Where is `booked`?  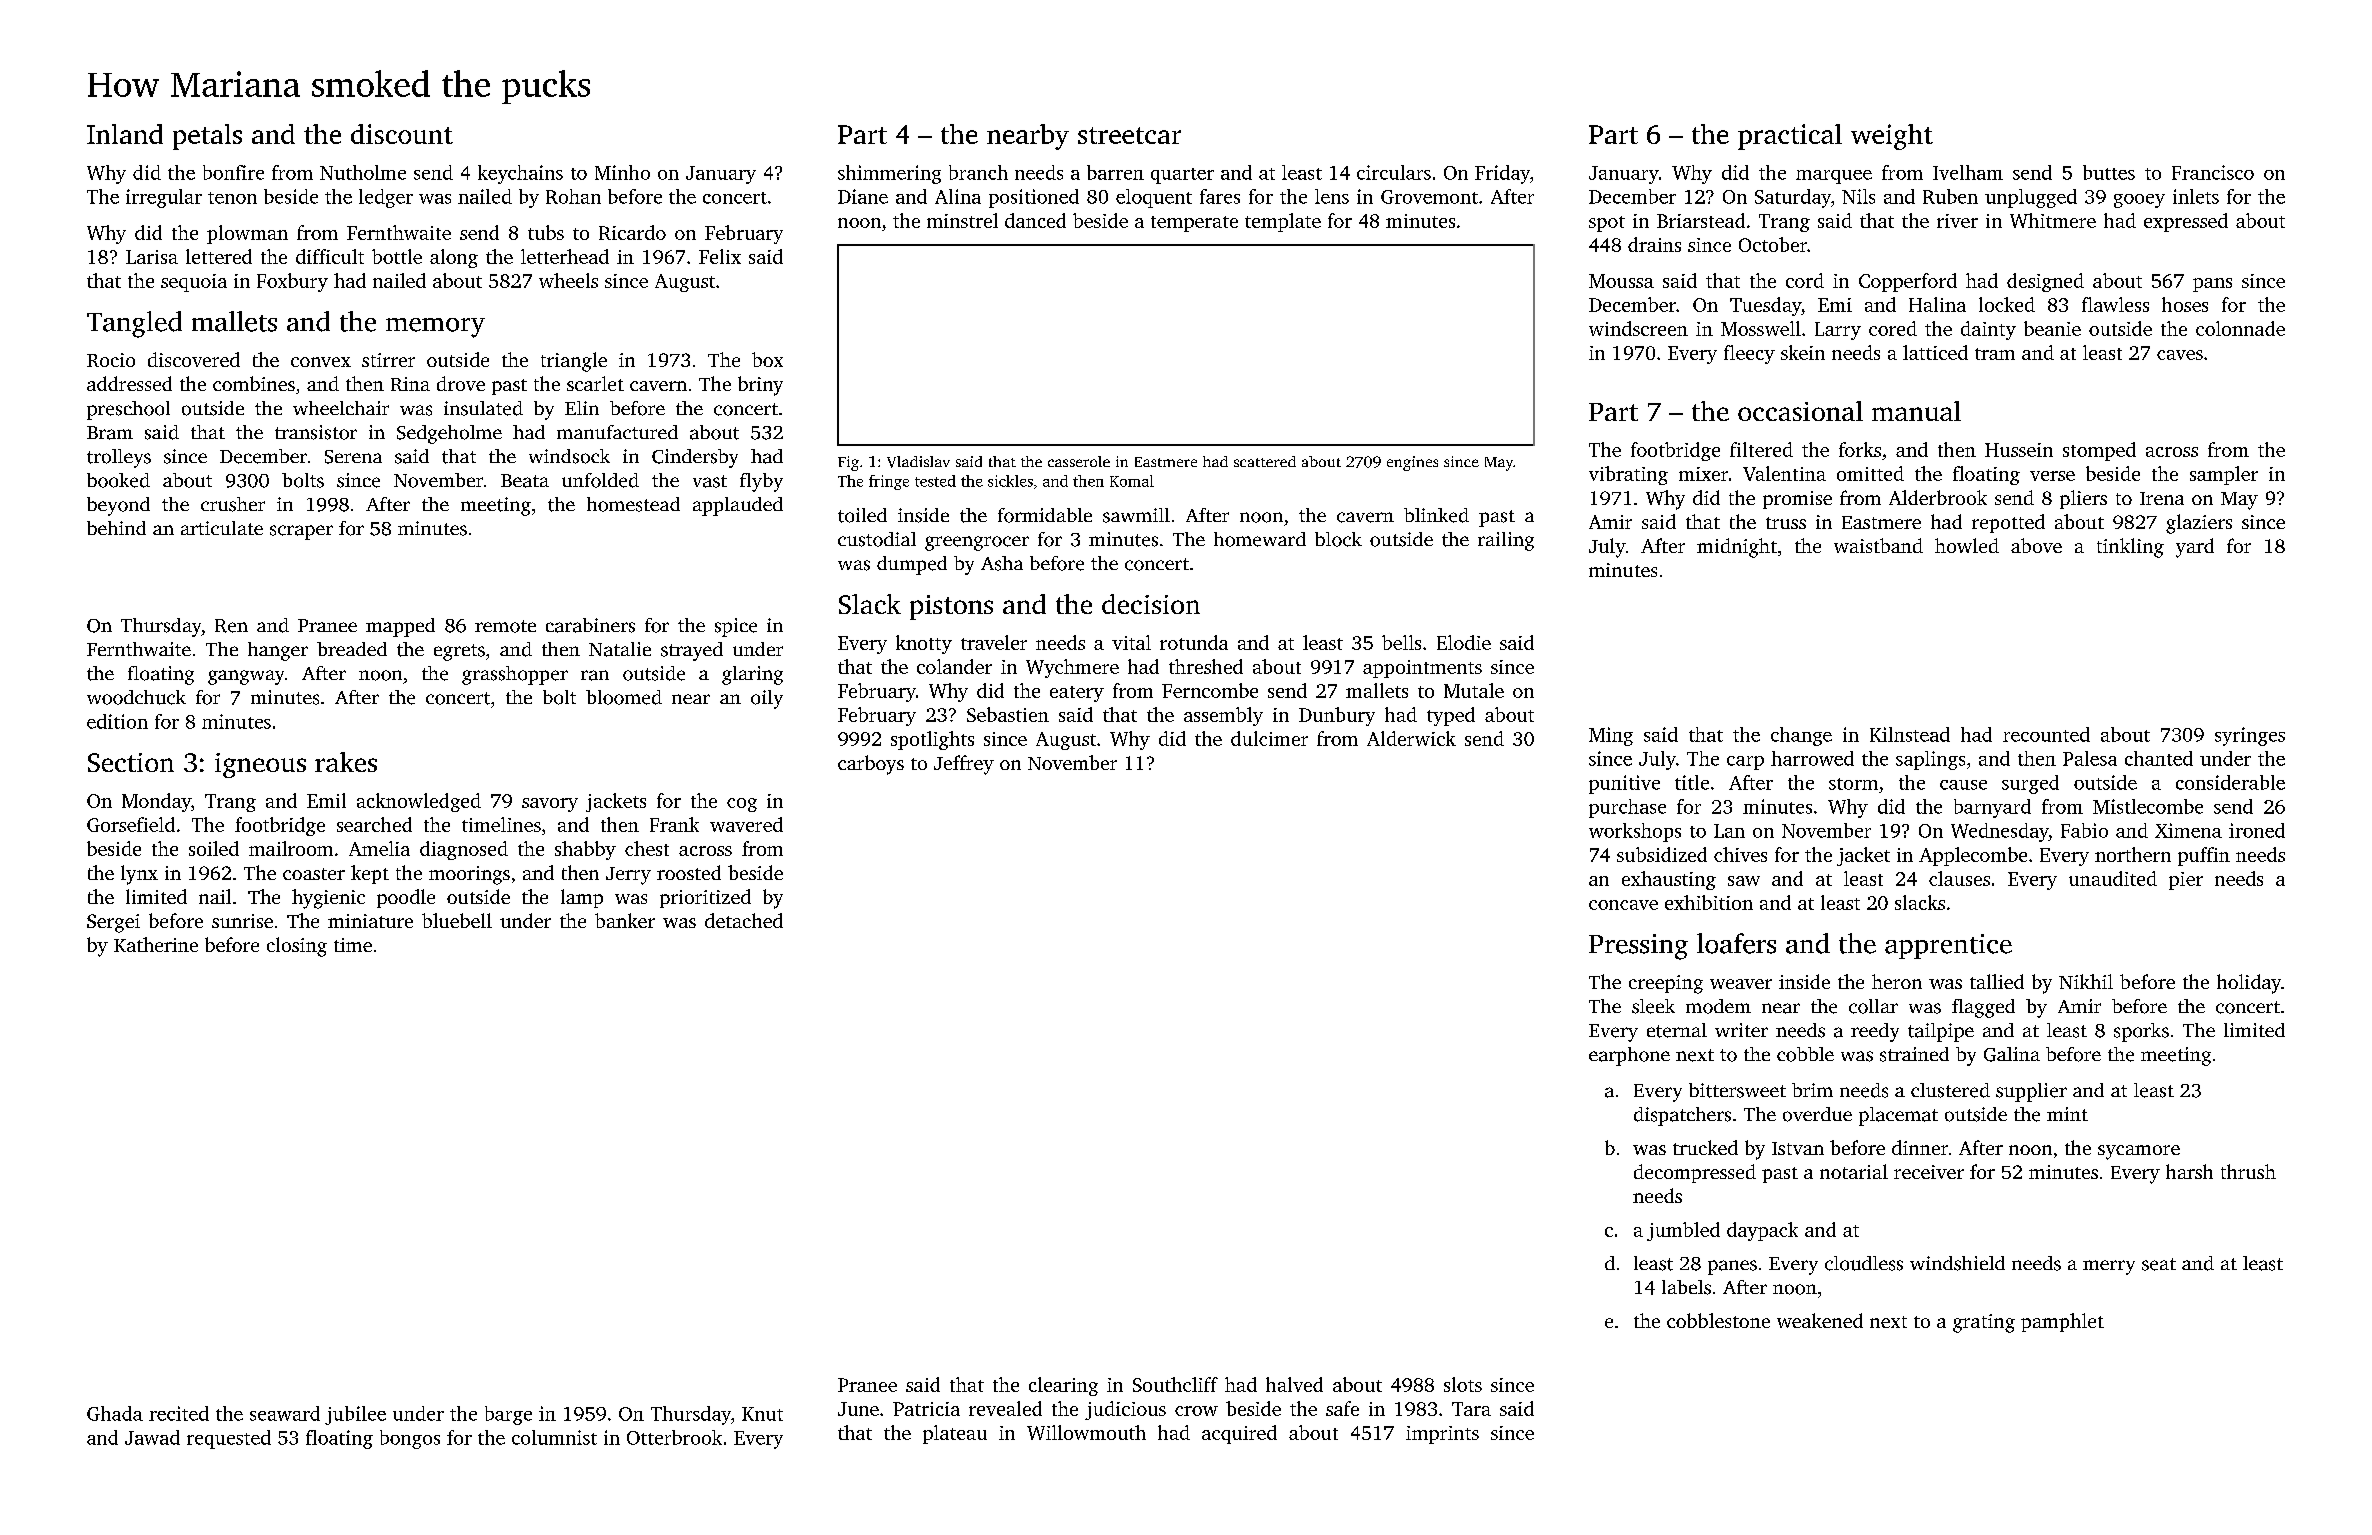
booked is located at coordinates (118, 480).
